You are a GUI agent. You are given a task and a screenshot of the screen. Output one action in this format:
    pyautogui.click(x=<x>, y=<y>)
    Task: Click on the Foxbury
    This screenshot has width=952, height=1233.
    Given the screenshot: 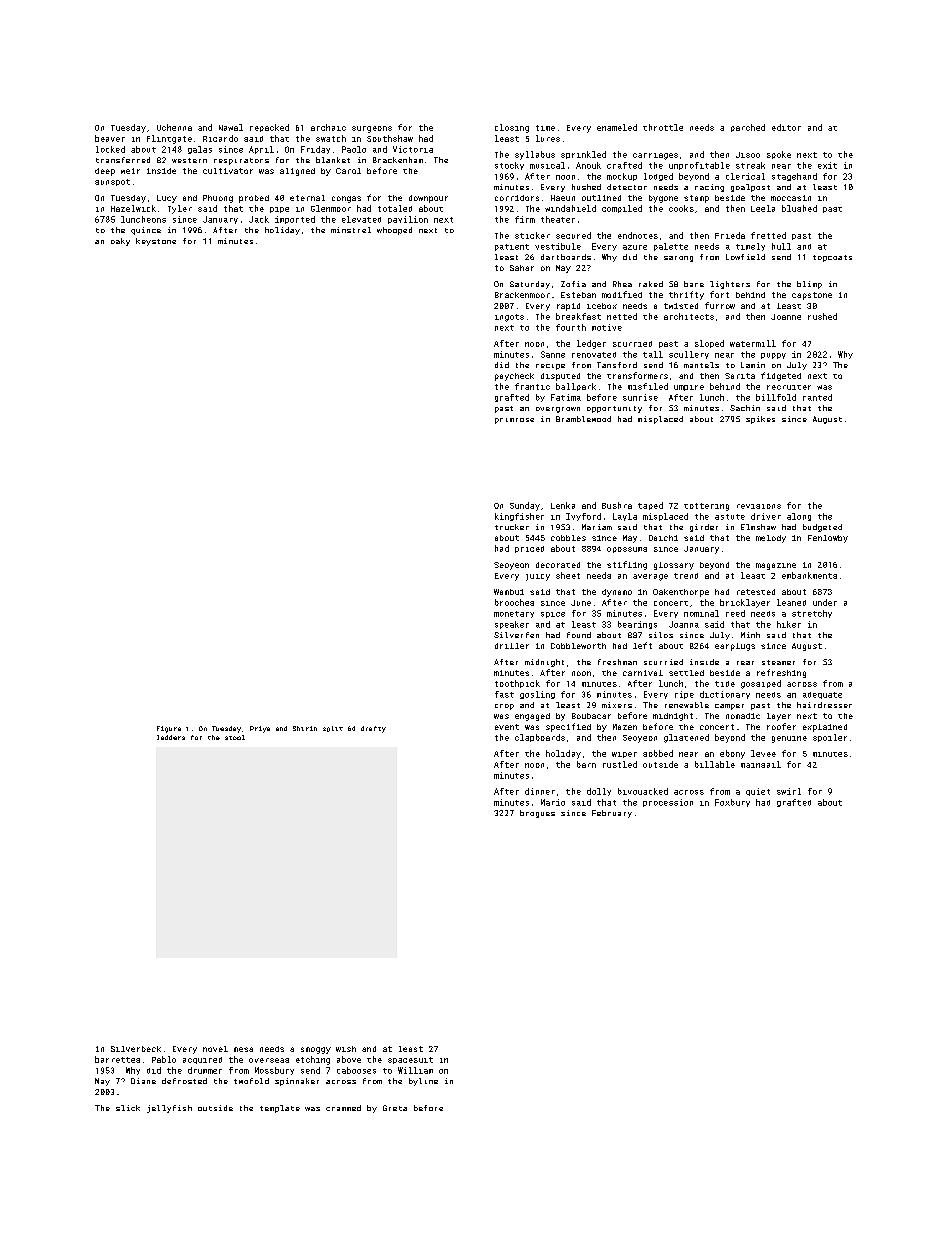 What is the action you would take?
    pyautogui.click(x=732, y=803)
